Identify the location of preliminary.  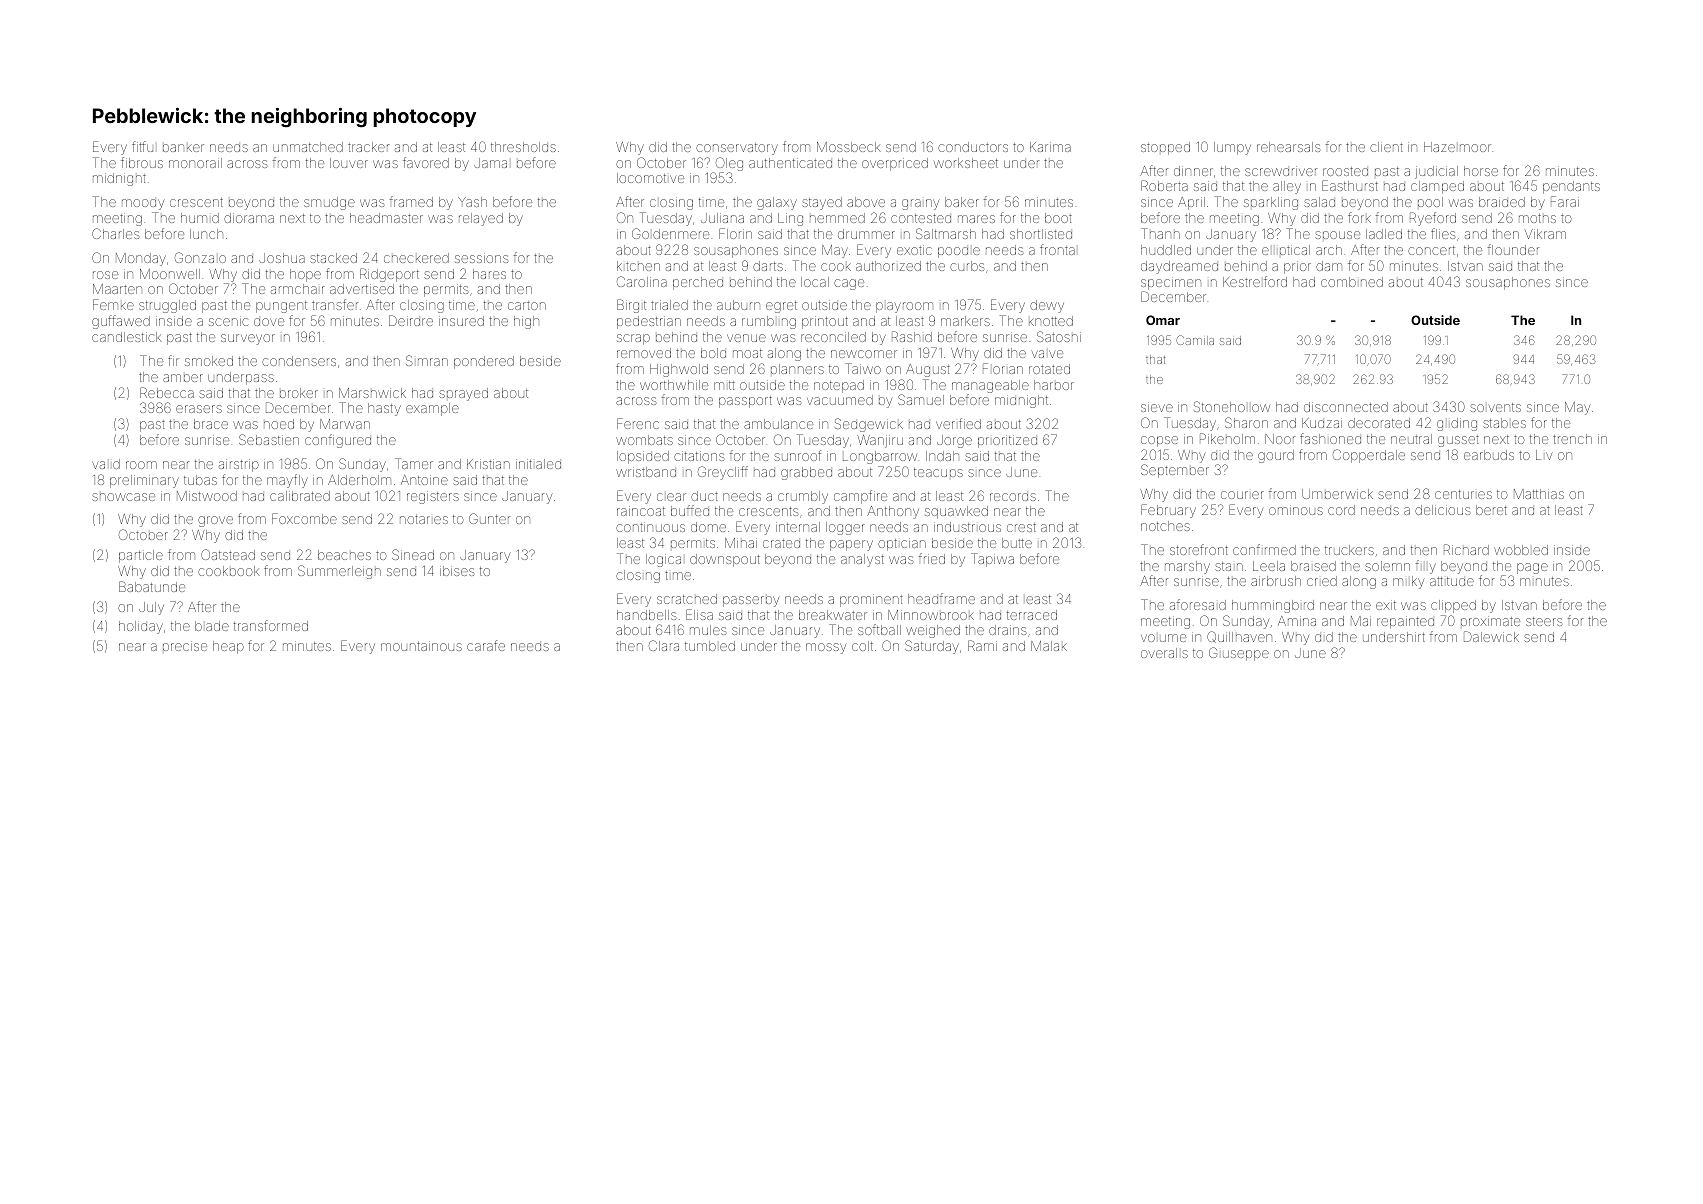
(144, 481).
